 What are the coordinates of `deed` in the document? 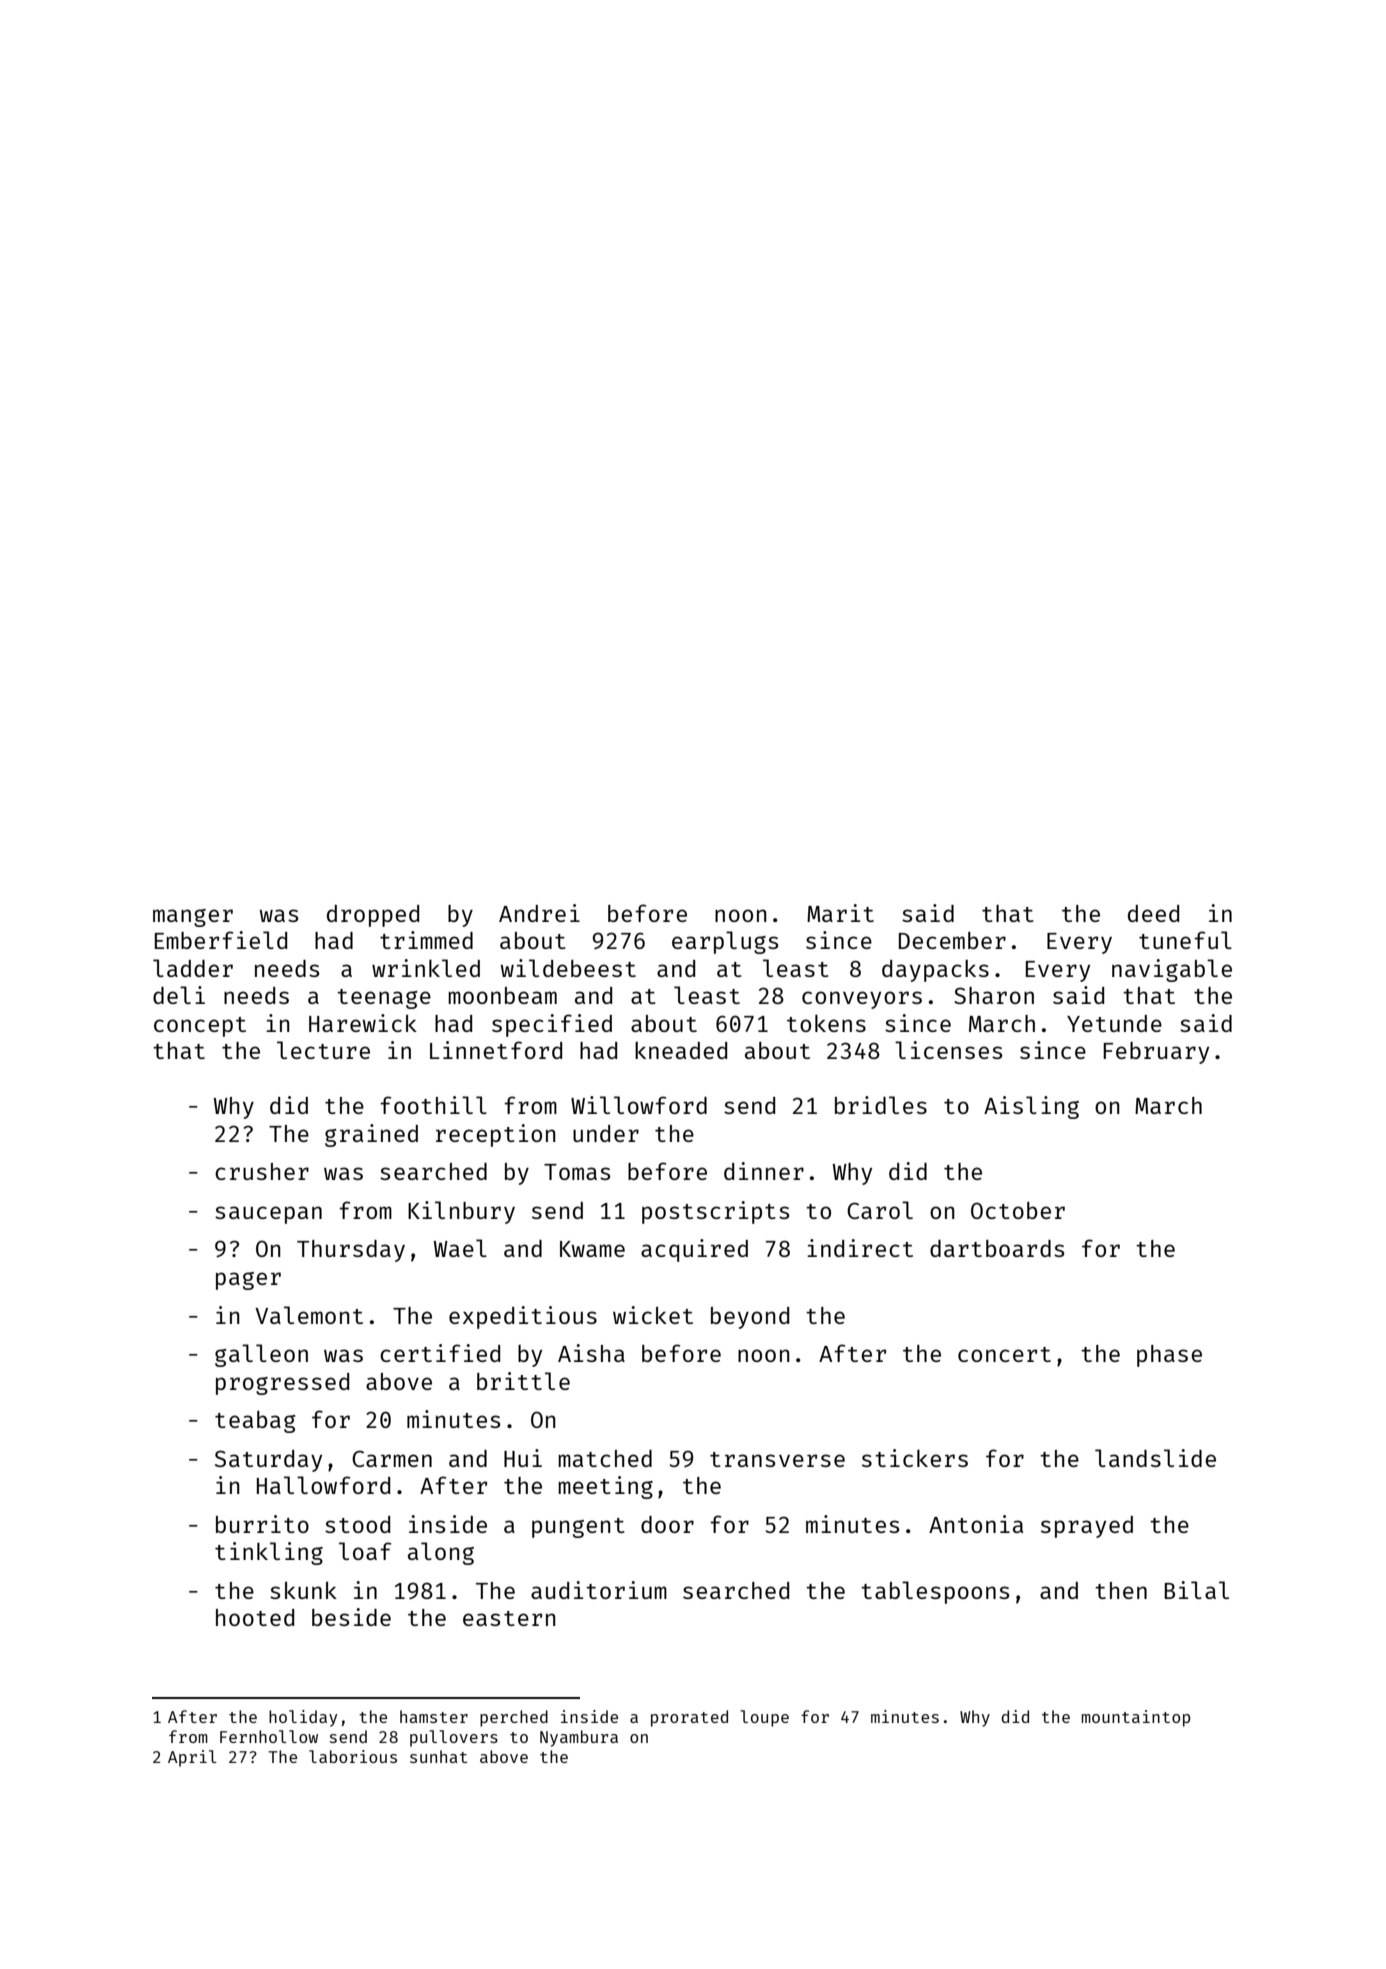 It's located at (1153, 913).
